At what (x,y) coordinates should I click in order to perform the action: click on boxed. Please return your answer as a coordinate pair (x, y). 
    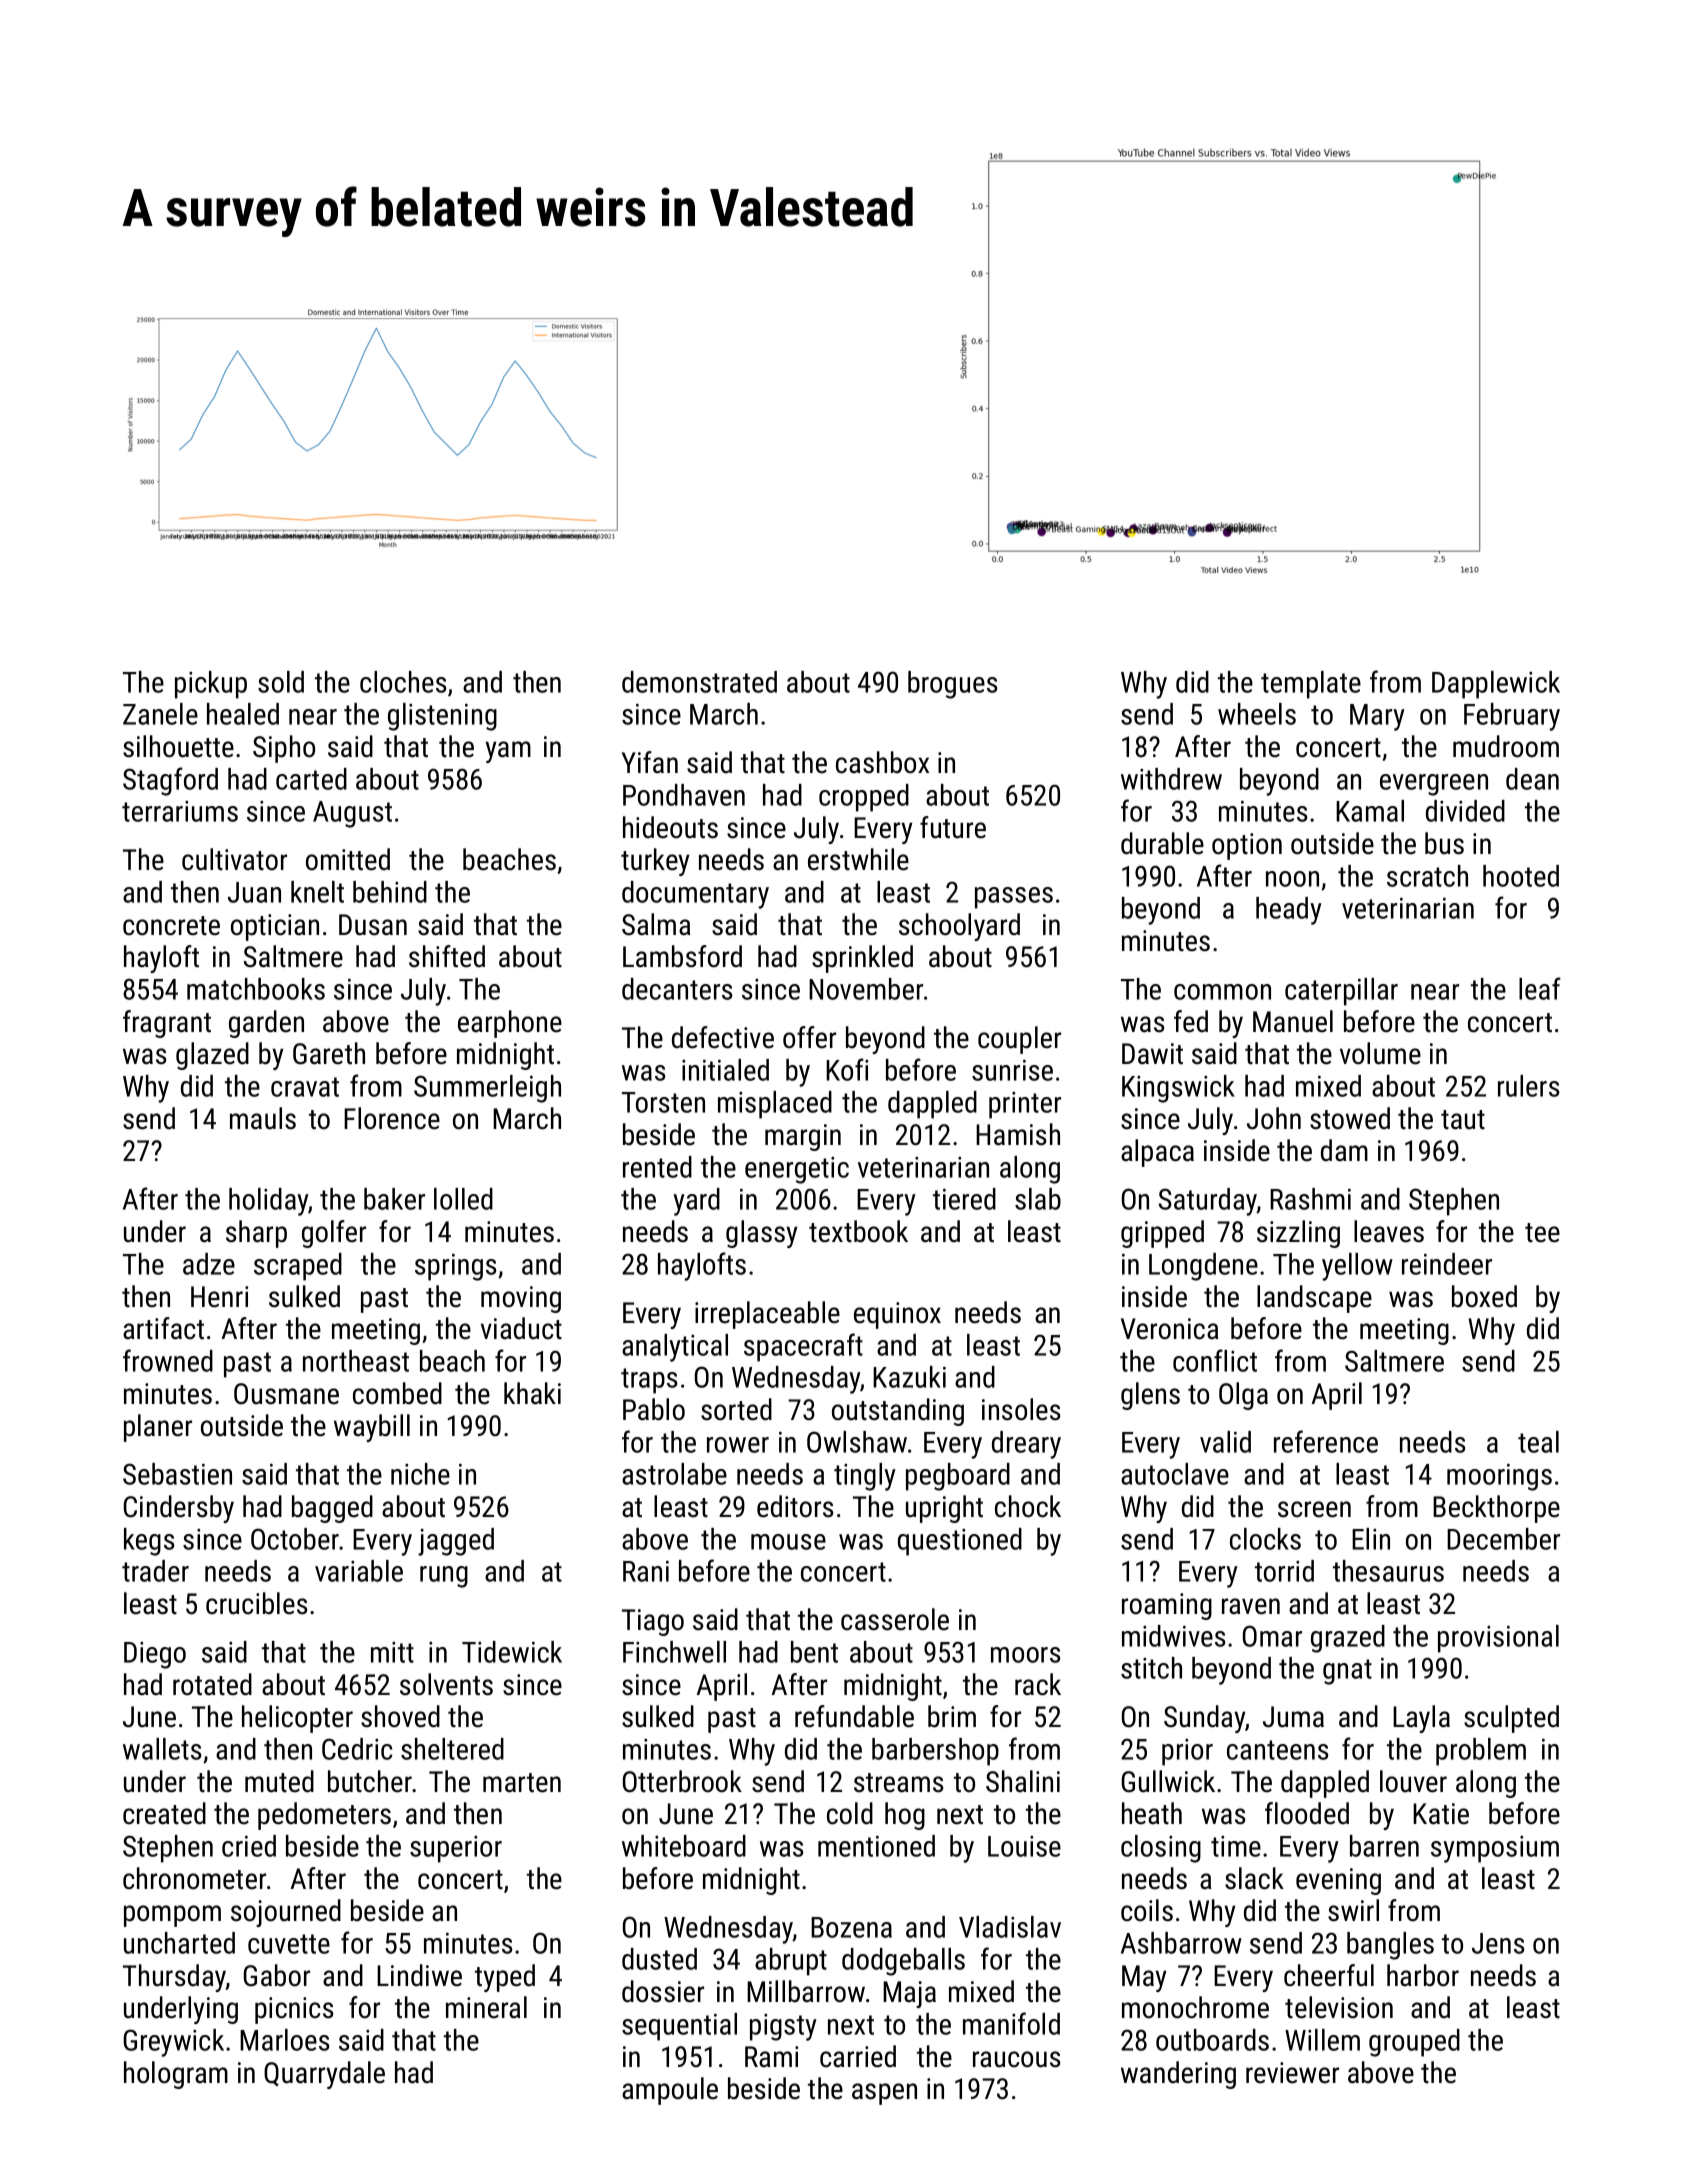
    Looking at the image, I should click on (1484, 1296).
